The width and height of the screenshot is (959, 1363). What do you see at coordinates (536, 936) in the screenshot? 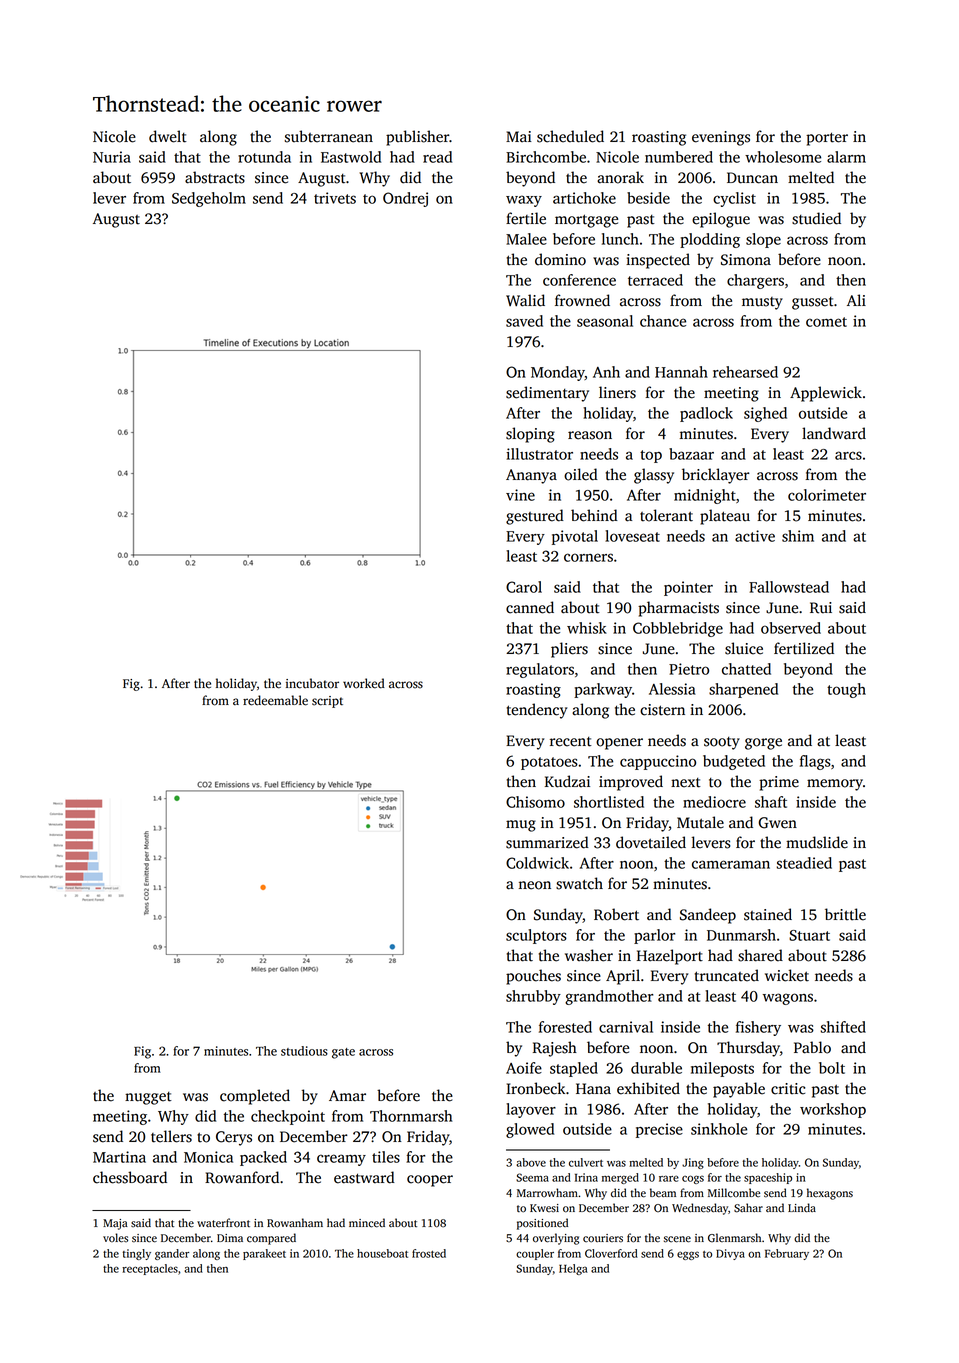
I see `sculptors` at bounding box center [536, 936].
